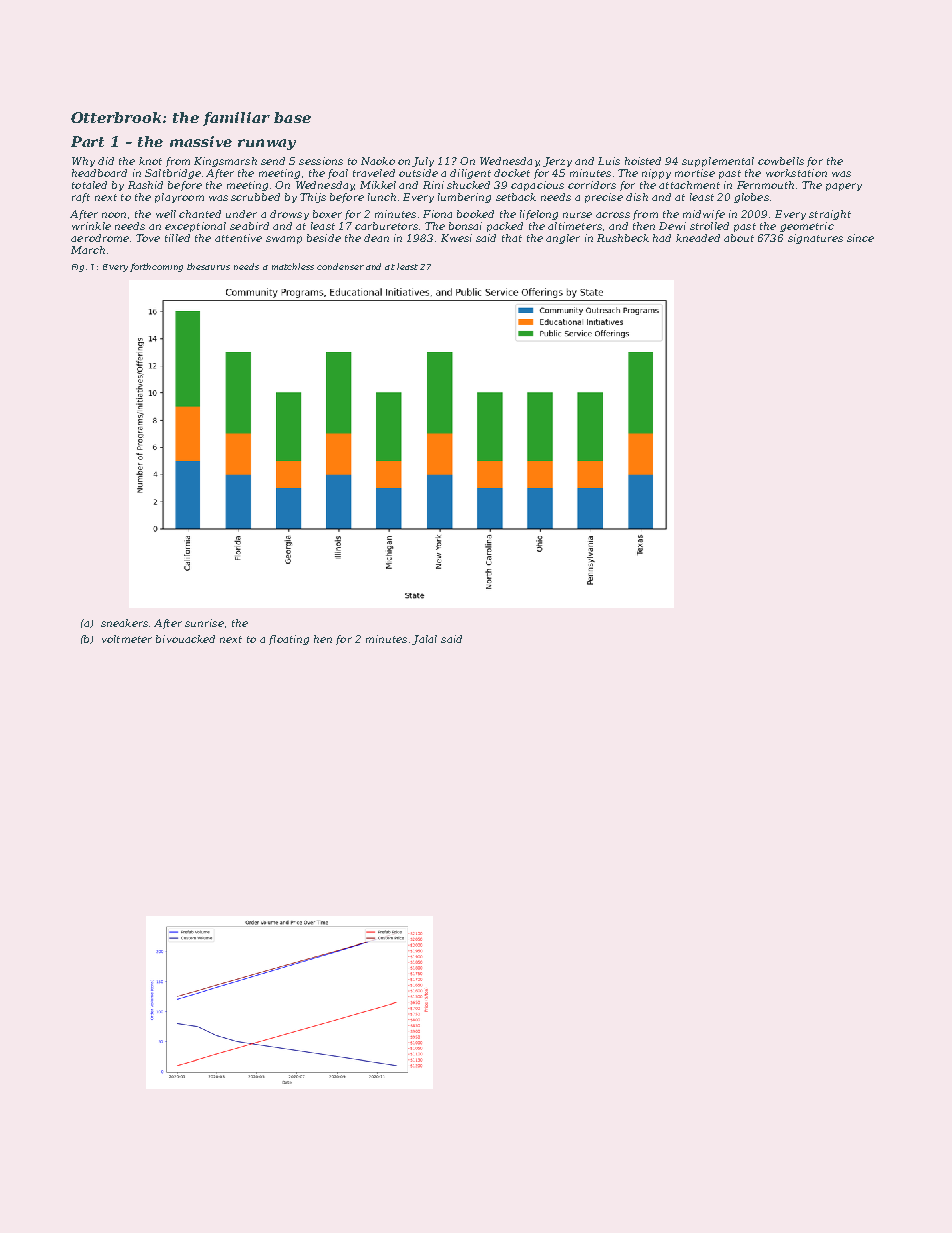 The height and width of the document is (1233, 952). I want to click on floating, so click(289, 640).
